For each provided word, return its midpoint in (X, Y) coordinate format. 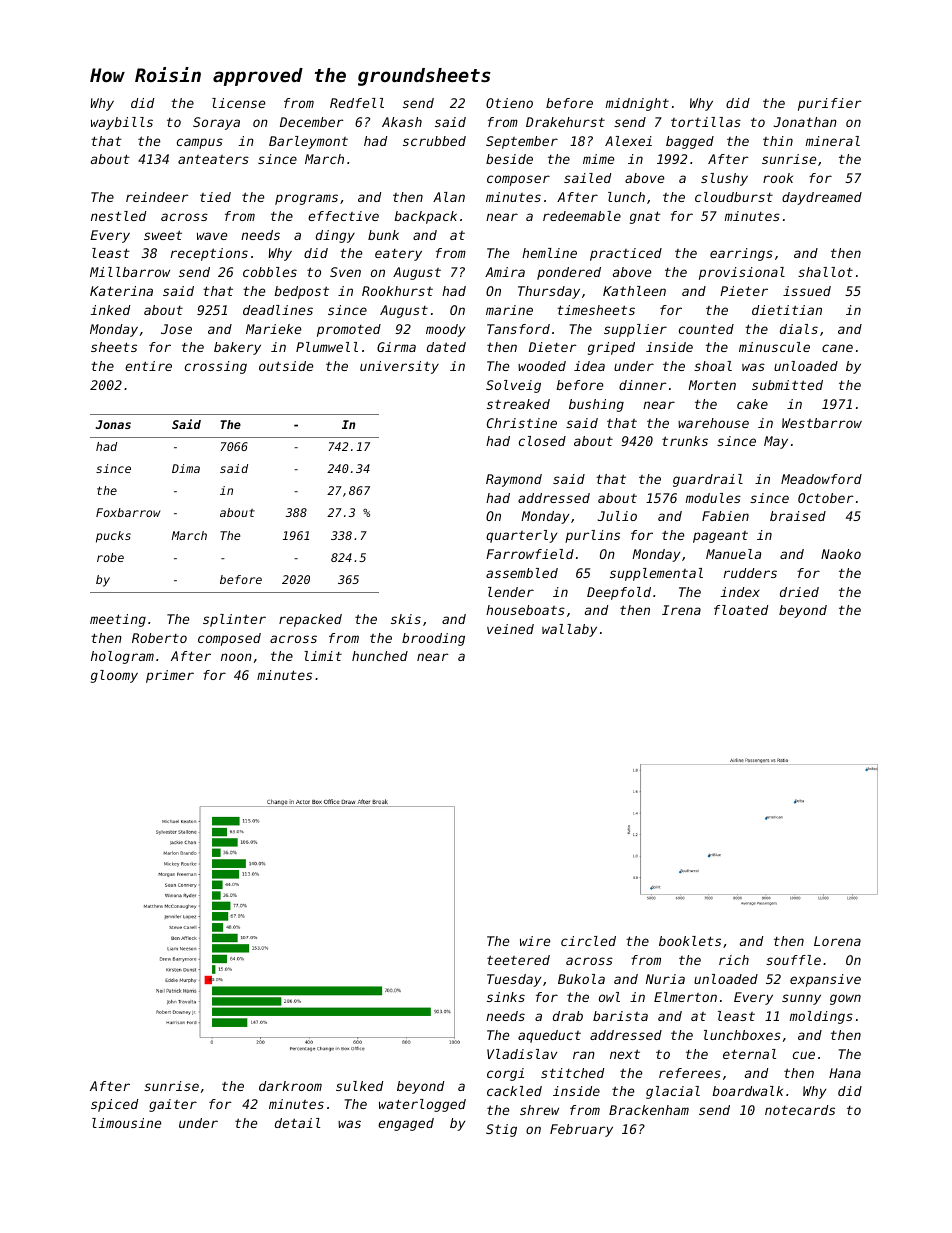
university (399, 367)
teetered (518, 960)
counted (706, 329)
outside (286, 366)
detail (297, 1123)
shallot (825, 272)
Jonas (113, 424)
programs (306, 199)
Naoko (841, 554)
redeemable (582, 216)
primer (170, 676)
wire (535, 941)
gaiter (173, 1105)
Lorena (837, 941)
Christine (522, 423)
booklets (690, 941)
